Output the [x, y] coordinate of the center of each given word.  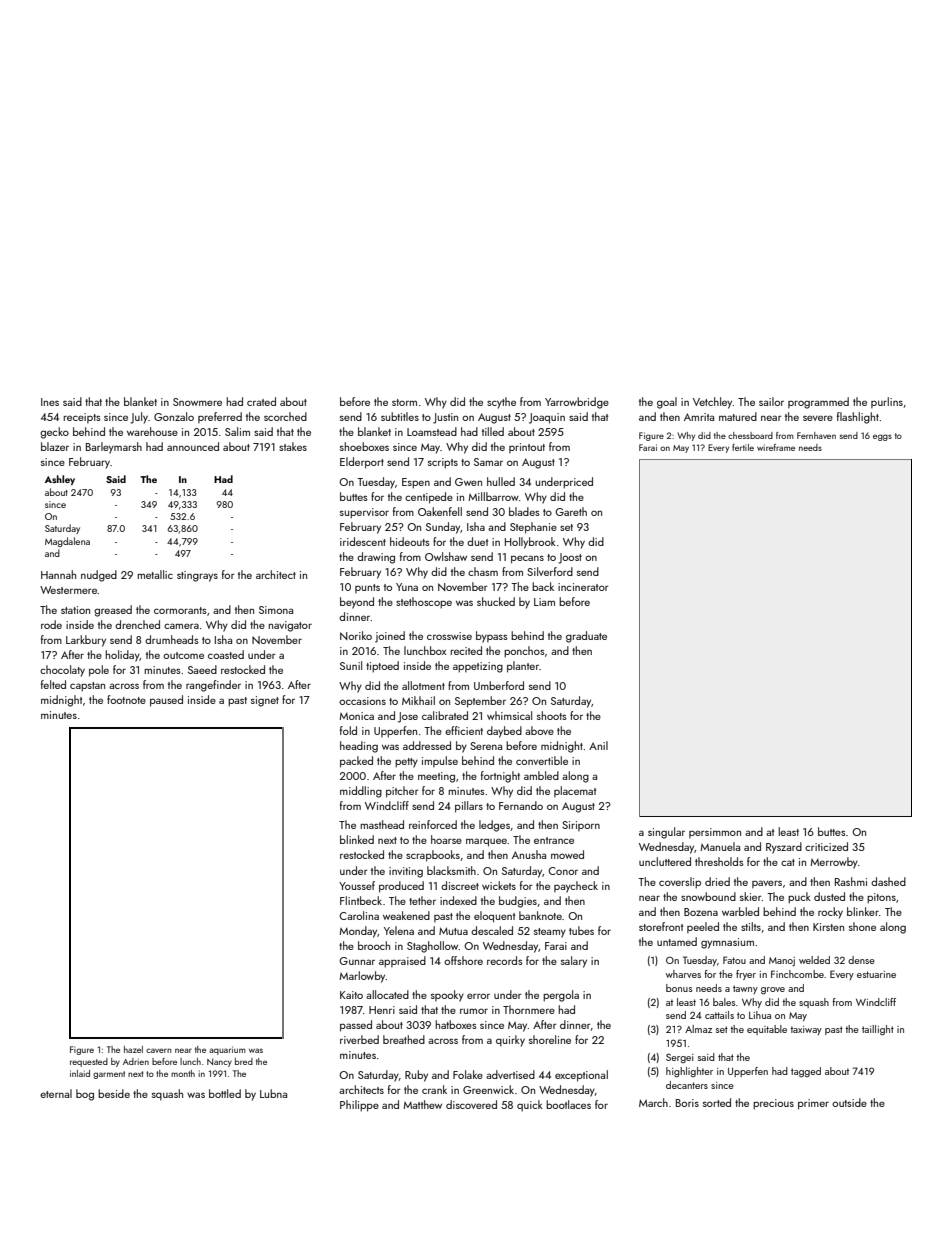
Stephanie [533, 528]
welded [814, 960]
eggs [882, 437]
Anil [598, 745]
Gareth [571, 511]
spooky [447, 996]
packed [356, 762]
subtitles [400, 416]
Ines [50, 402]
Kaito [351, 995]
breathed [404, 1039]
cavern [159, 1050]
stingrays [197, 576]
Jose [408, 717]
